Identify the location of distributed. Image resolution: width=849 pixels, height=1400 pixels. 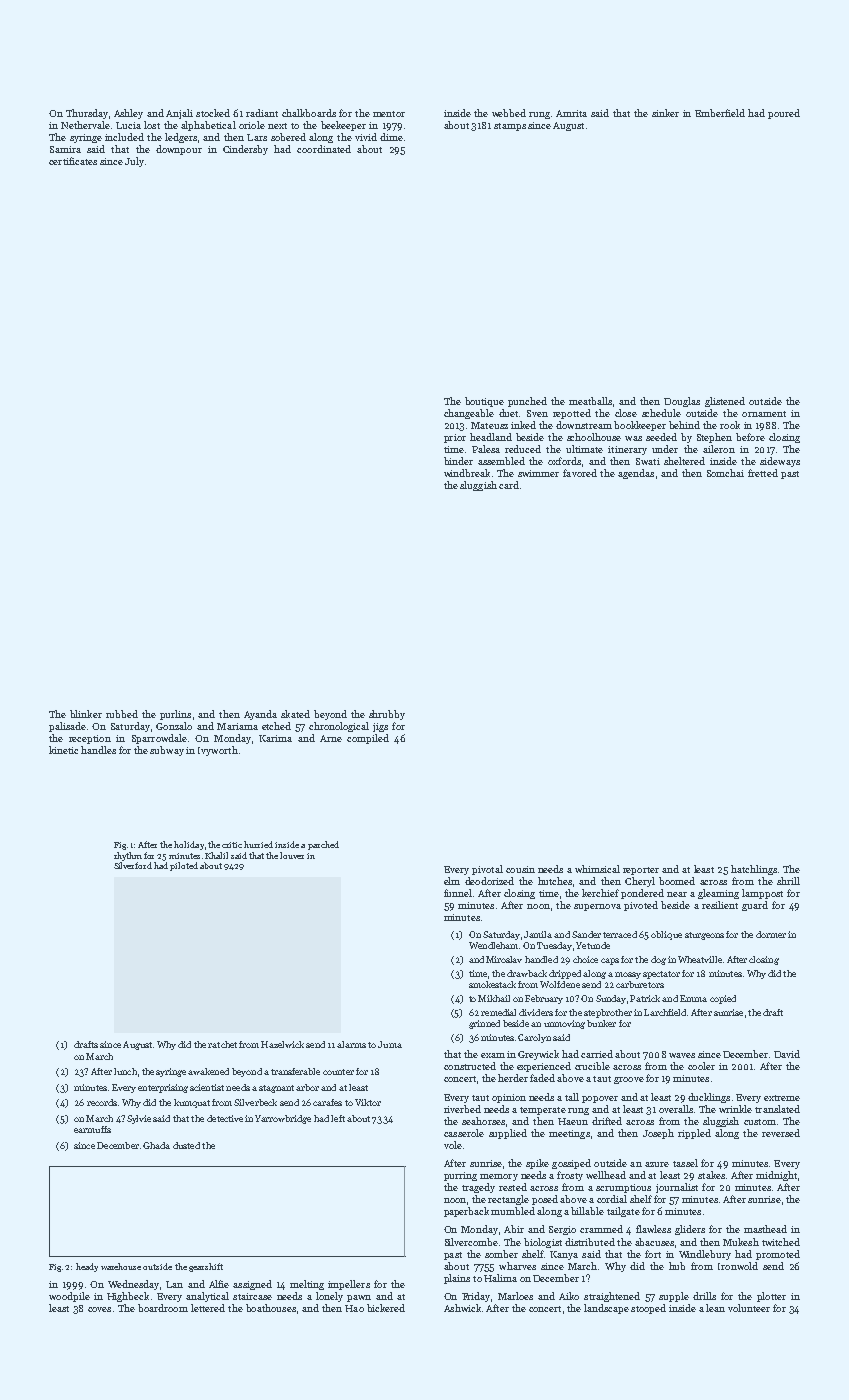
(590, 1242).
